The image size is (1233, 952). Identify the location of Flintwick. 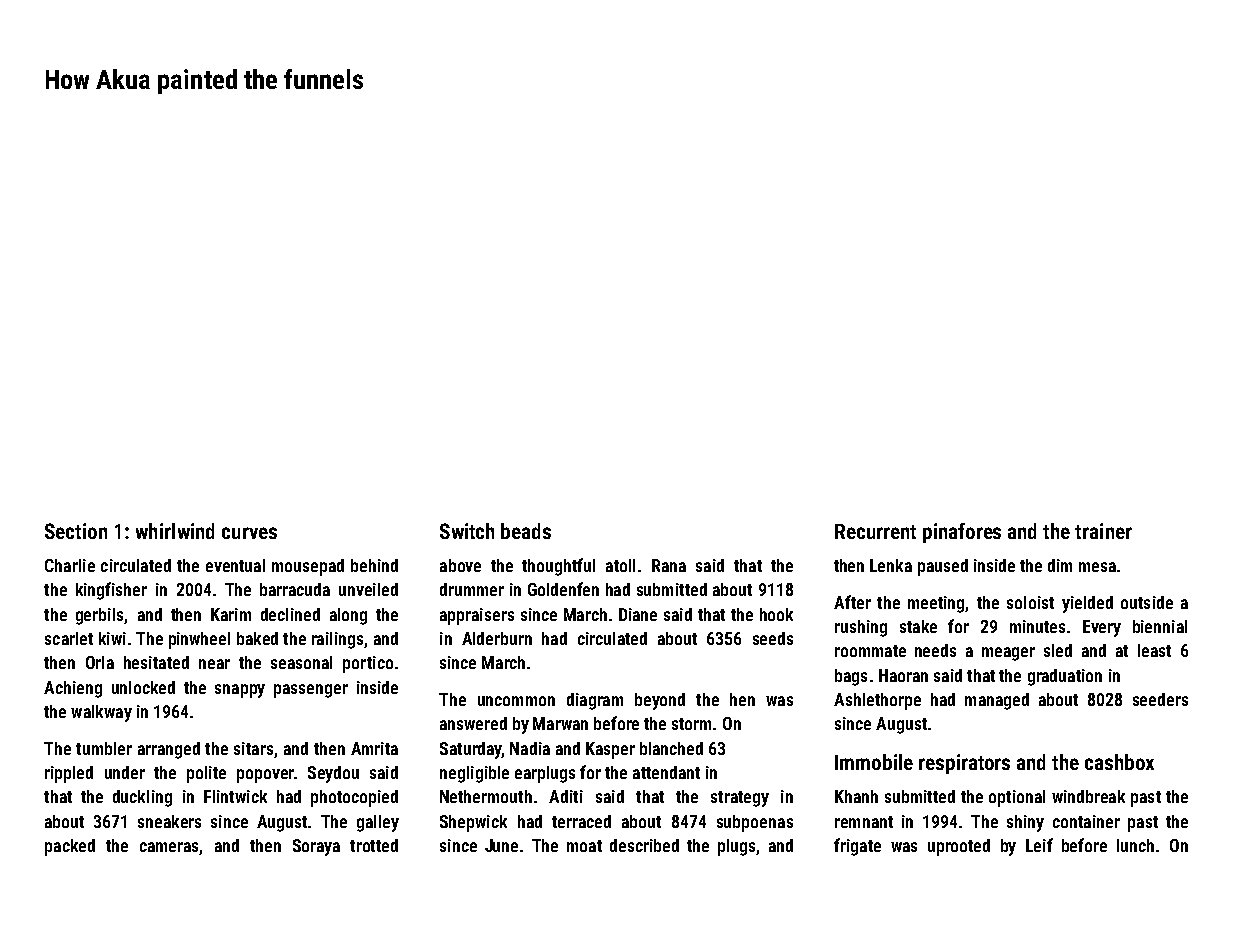
(235, 796).
